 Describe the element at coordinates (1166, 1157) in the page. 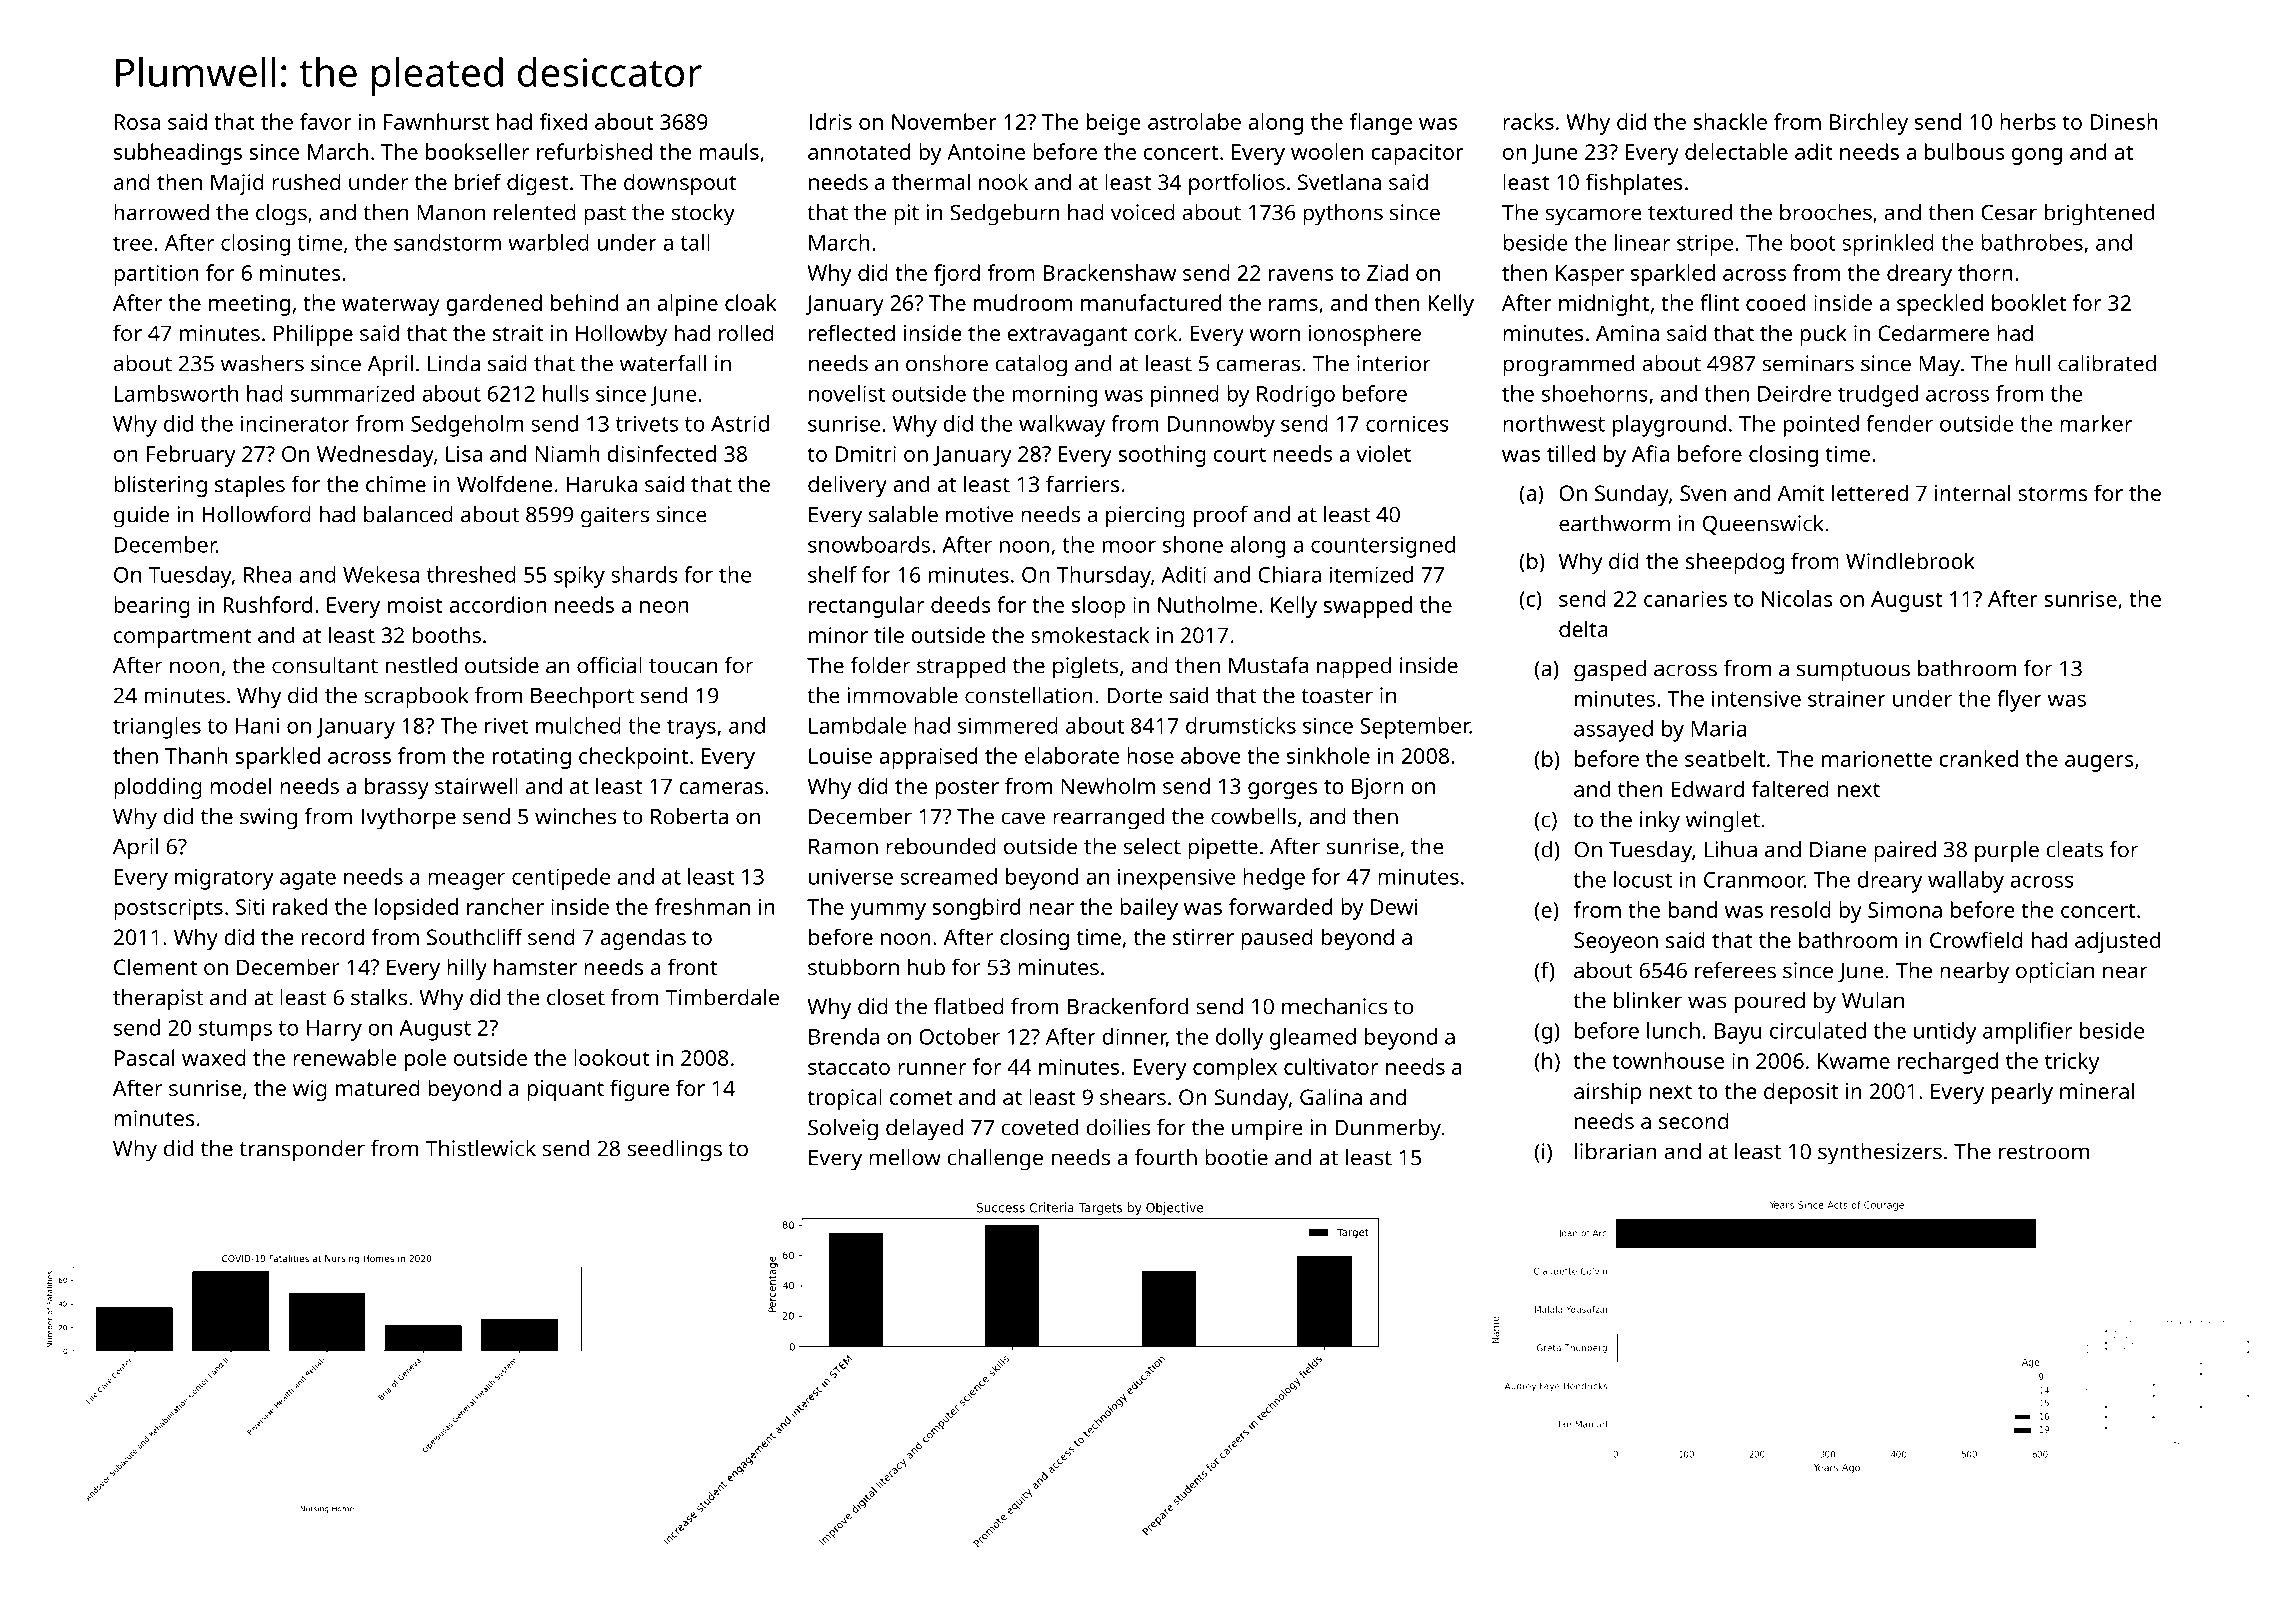

I see `fourth` at that location.
